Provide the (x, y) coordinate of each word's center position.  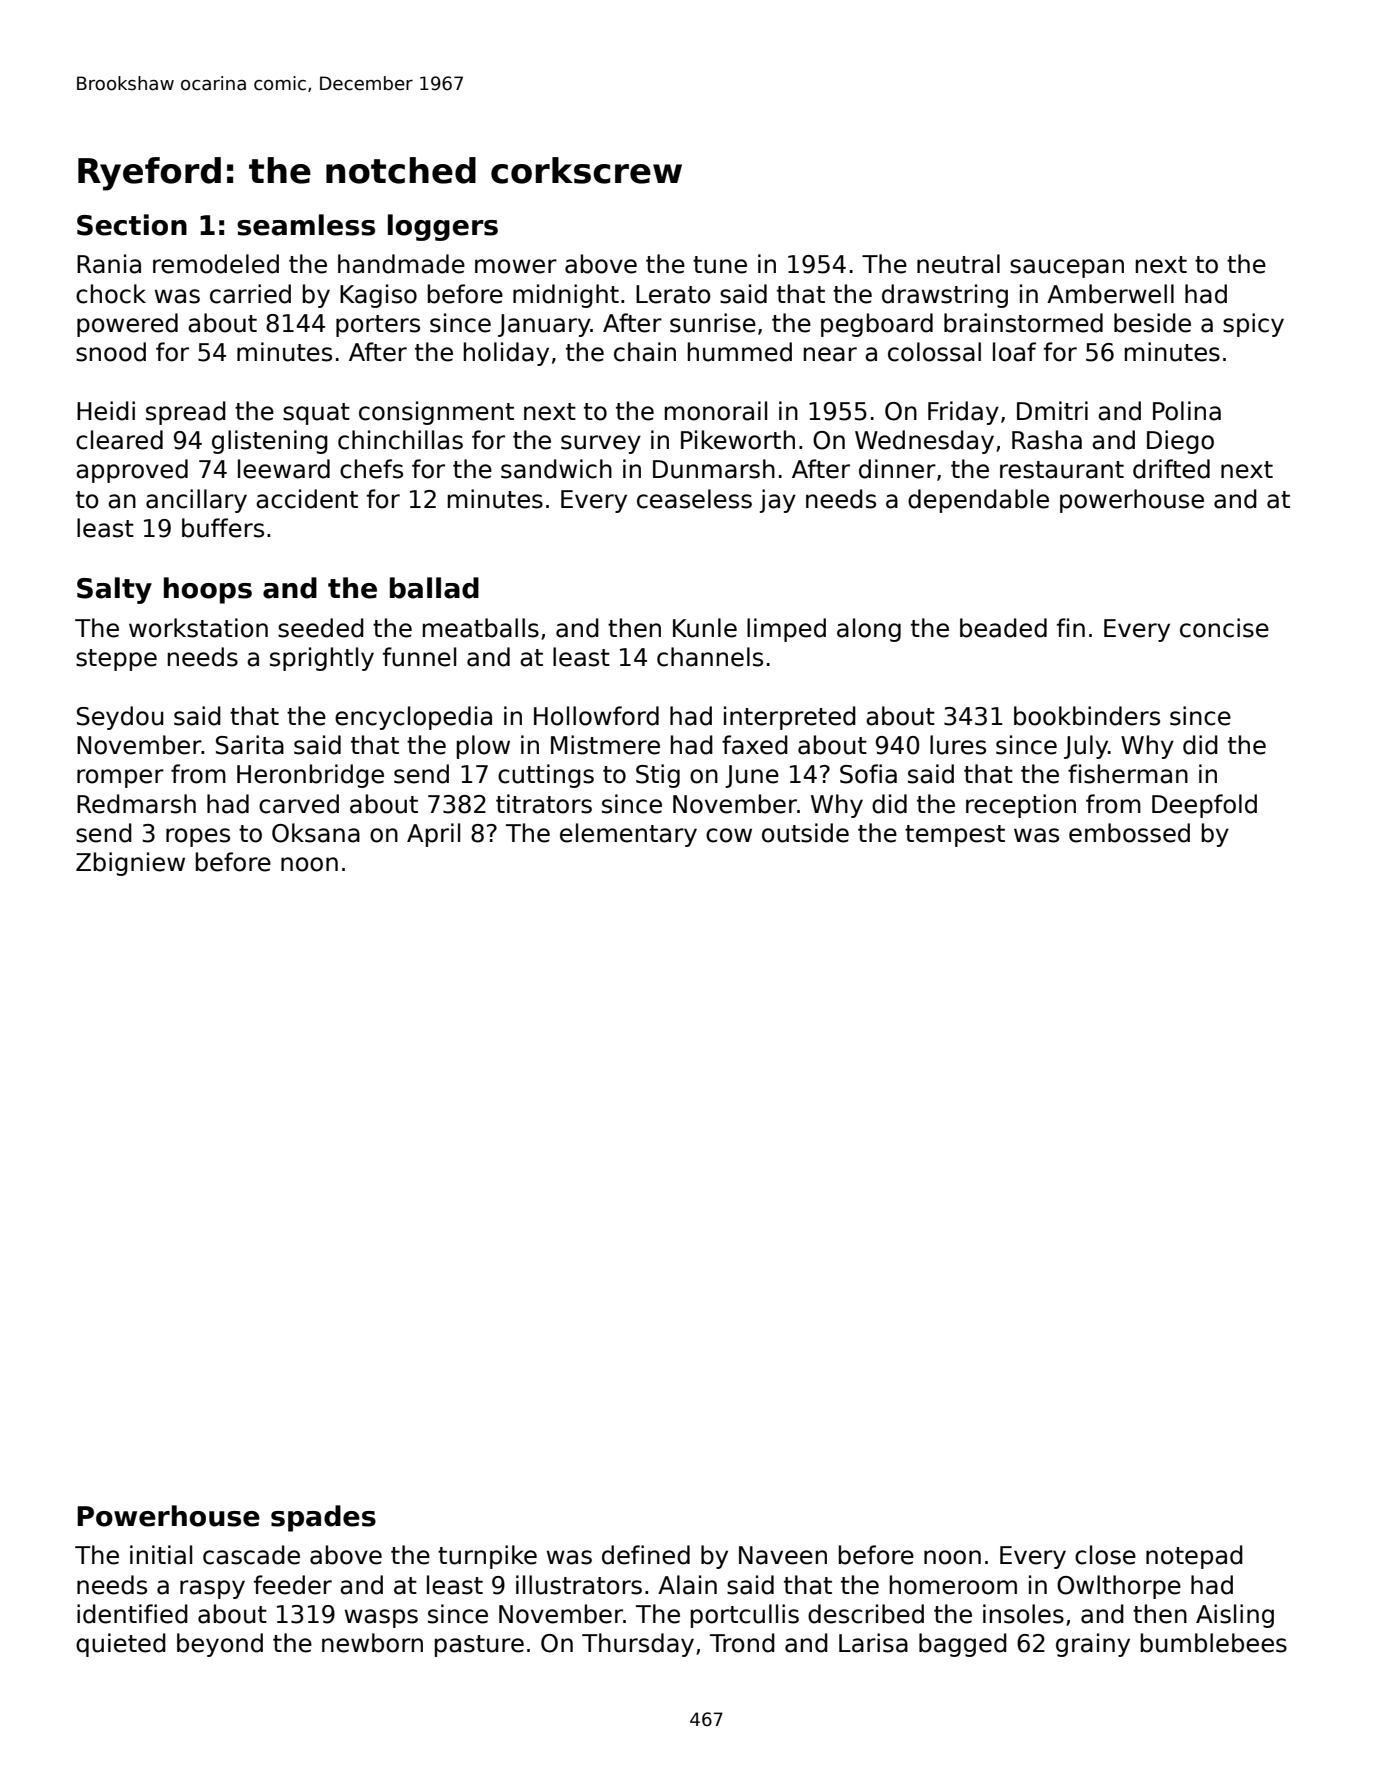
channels (710, 657)
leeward (284, 469)
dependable (978, 501)
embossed (1129, 833)
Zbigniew (130, 864)
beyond (220, 1645)
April (433, 835)
